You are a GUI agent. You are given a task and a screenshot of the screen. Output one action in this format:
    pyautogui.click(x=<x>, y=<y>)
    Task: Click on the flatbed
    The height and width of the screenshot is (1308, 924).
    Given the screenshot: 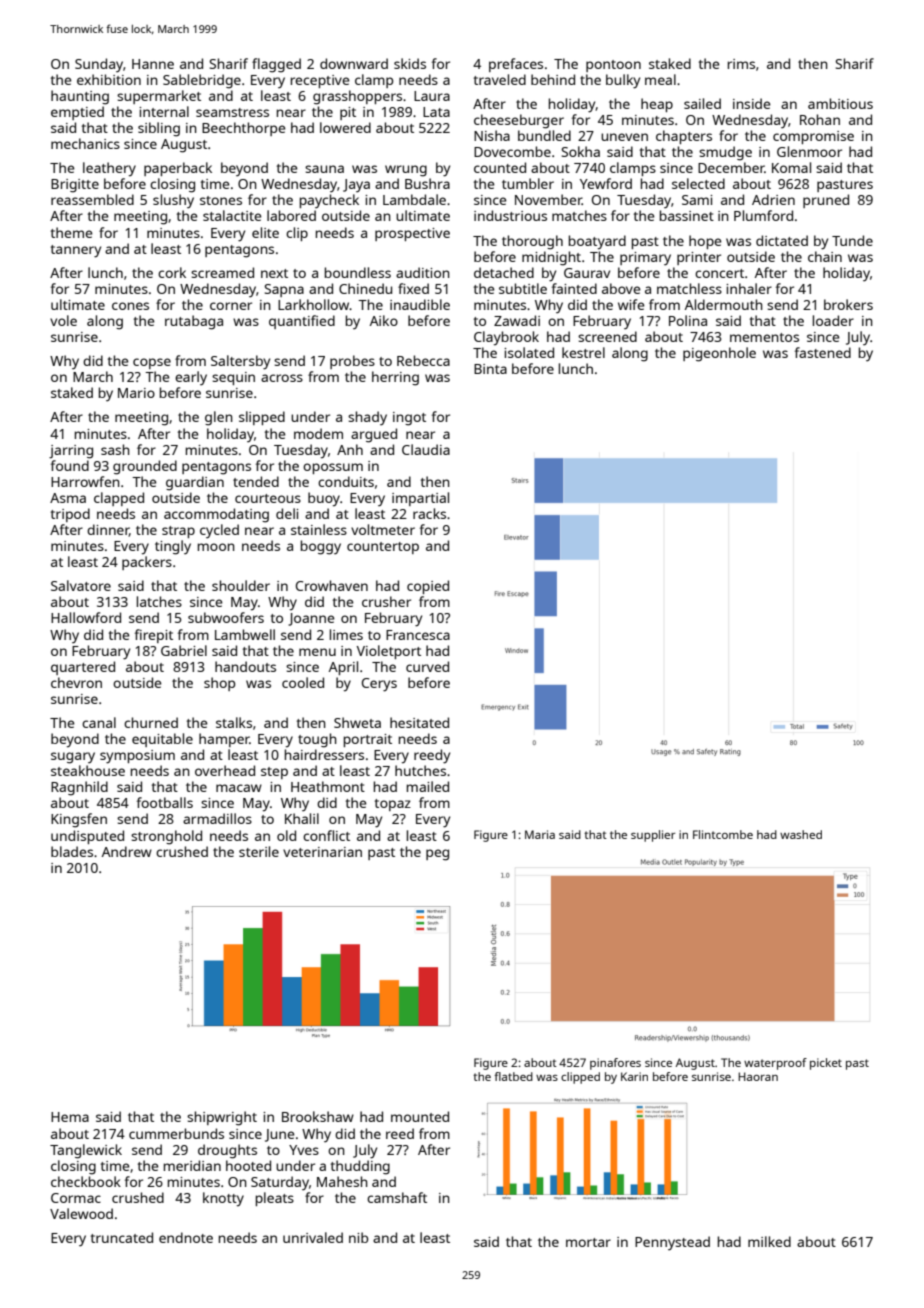 What is the action you would take?
    pyautogui.click(x=513, y=1076)
